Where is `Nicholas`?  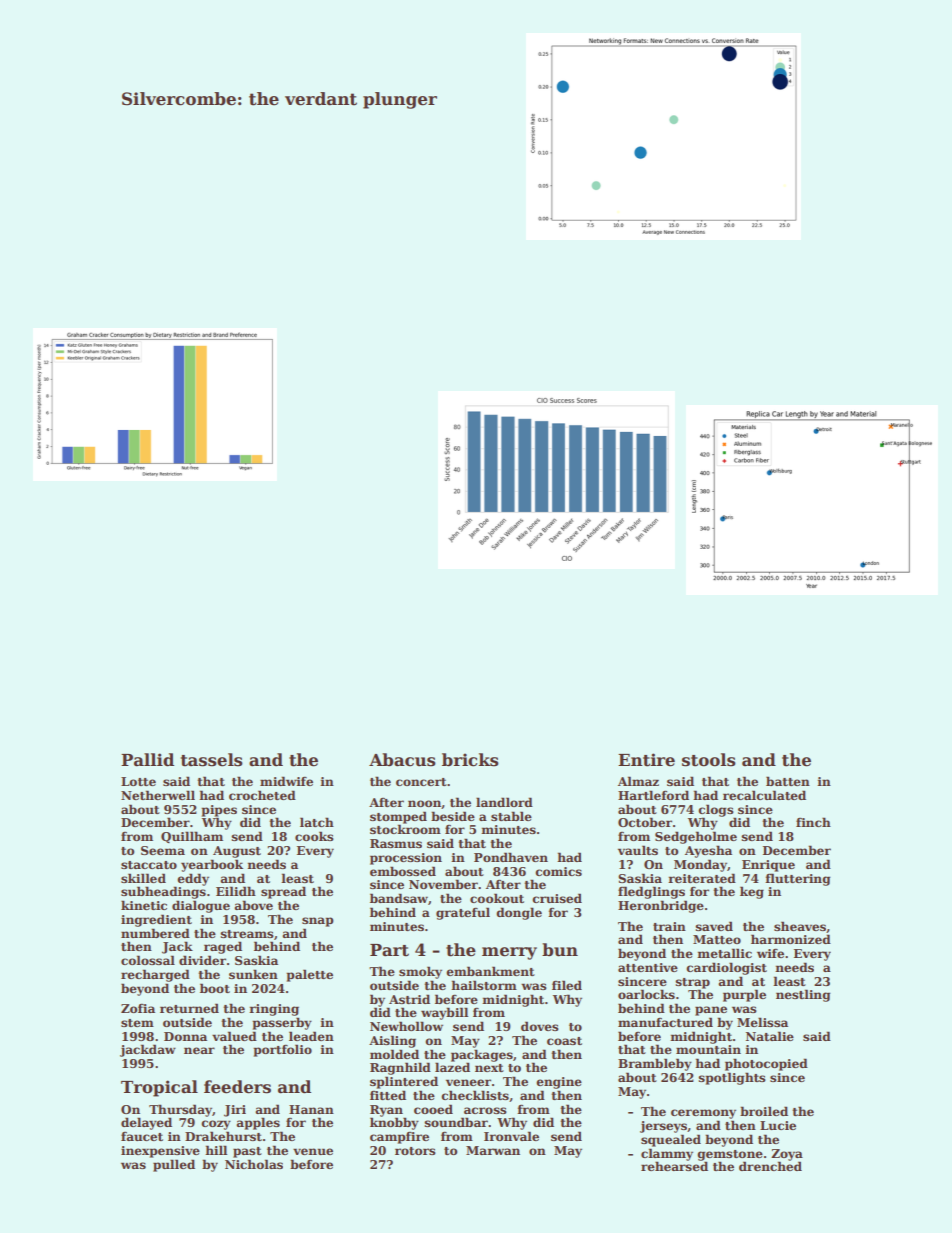 Nicholas is located at coordinates (254, 1164).
